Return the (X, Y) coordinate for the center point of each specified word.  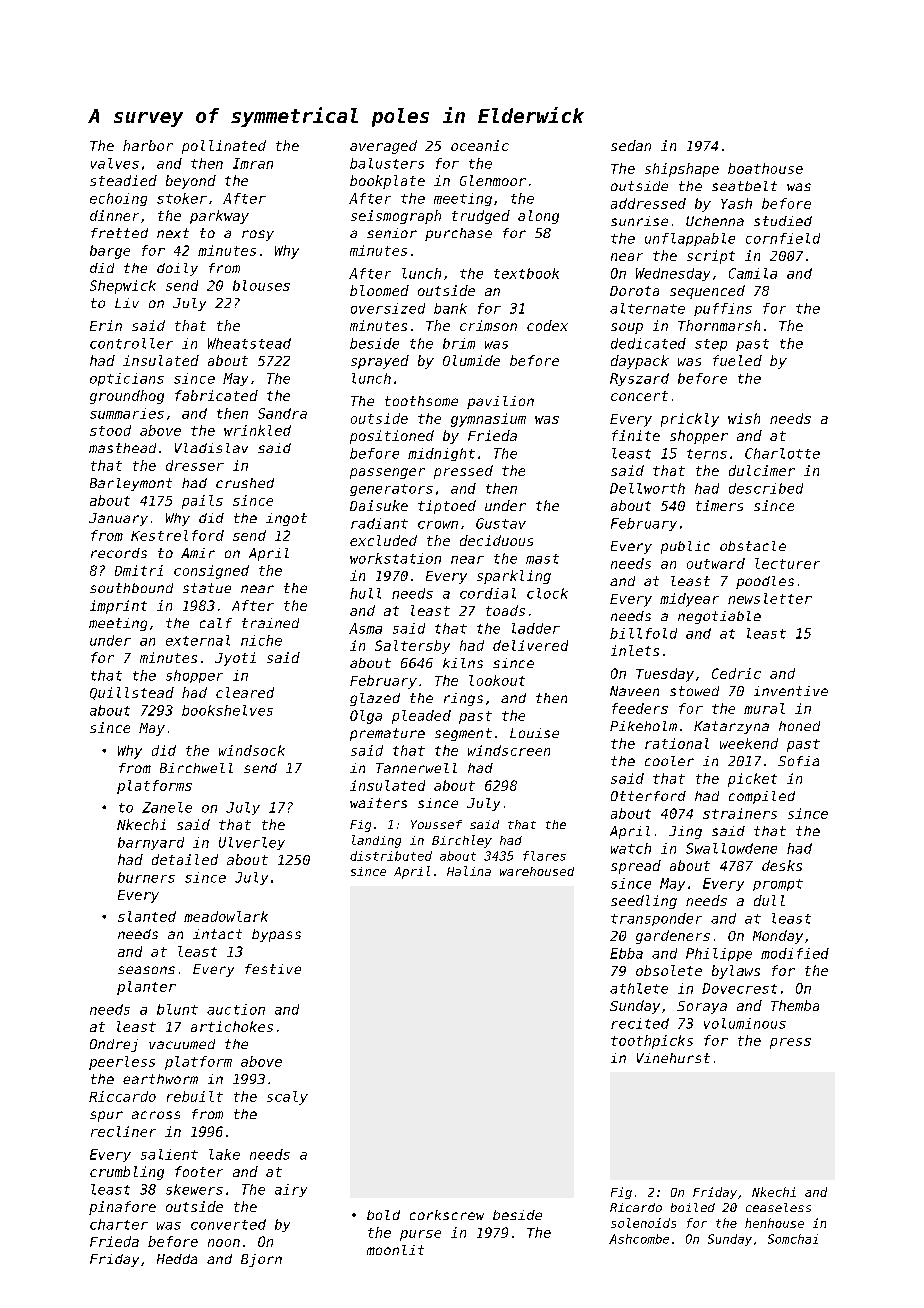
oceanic (480, 145)
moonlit (395, 1250)
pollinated (224, 147)
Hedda (177, 1259)
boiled (693, 1207)
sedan (631, 145)
